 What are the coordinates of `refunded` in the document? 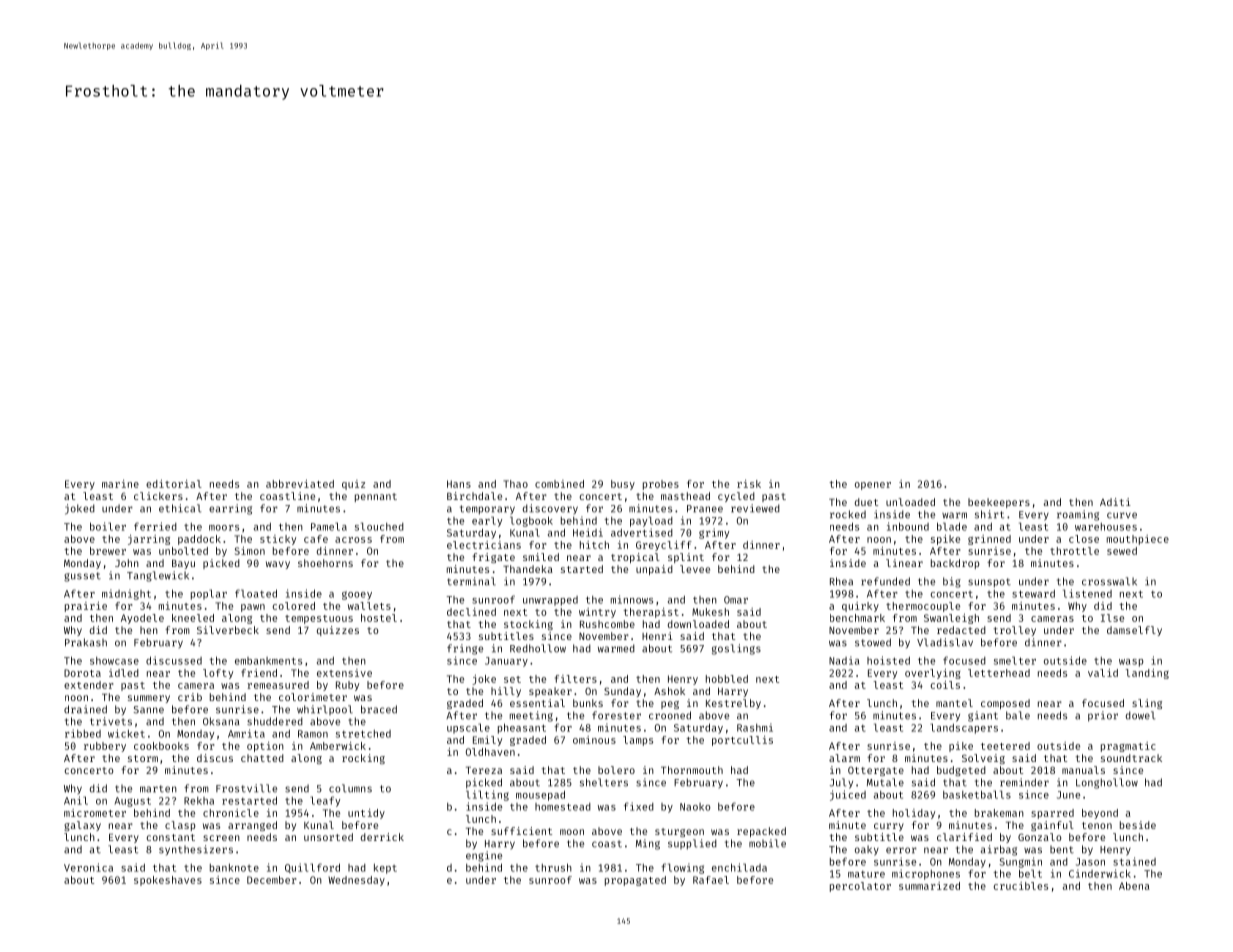 It's located at (885, 581).
